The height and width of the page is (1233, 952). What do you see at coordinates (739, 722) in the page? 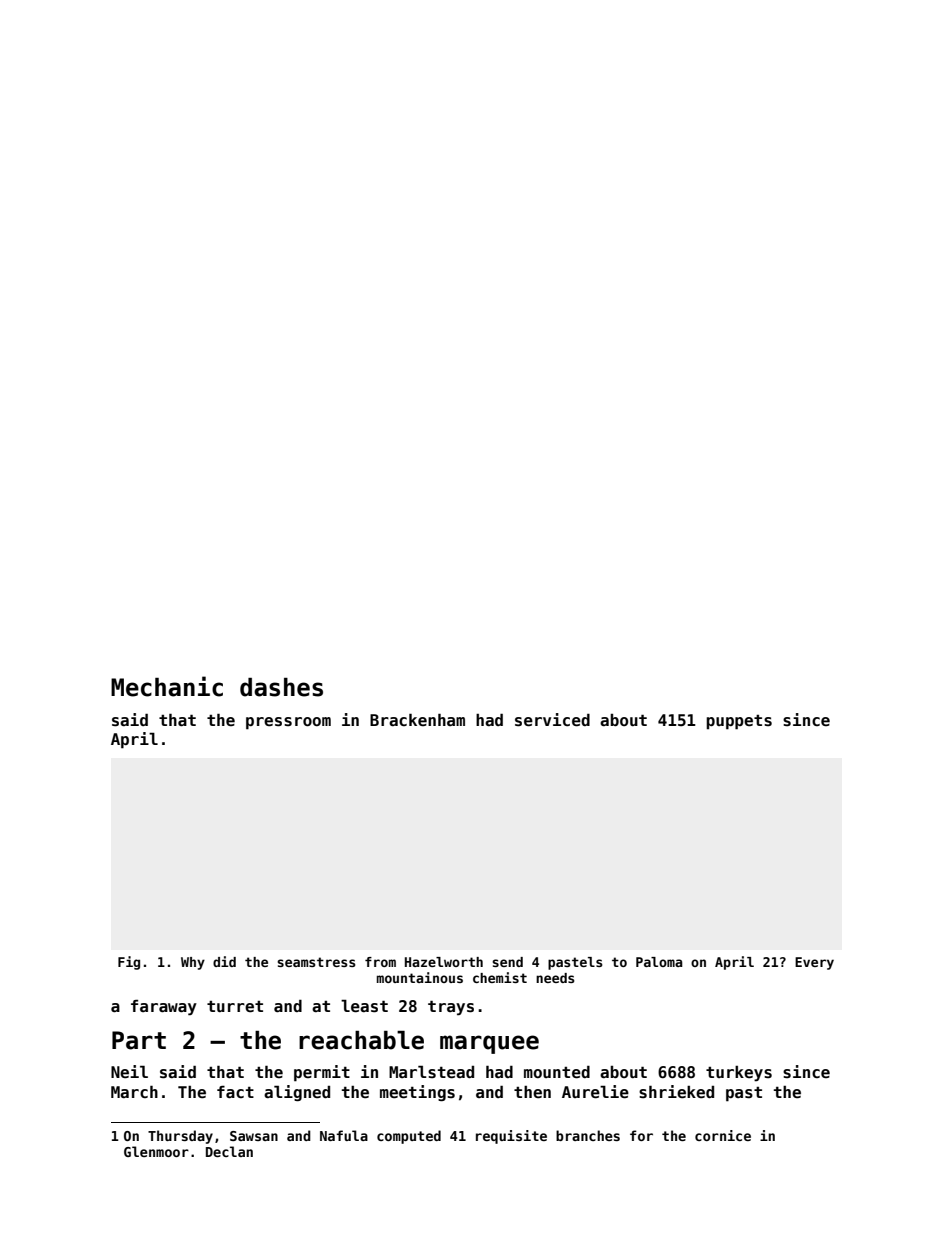
I see `puppets` at bounding box center [739, 722].
